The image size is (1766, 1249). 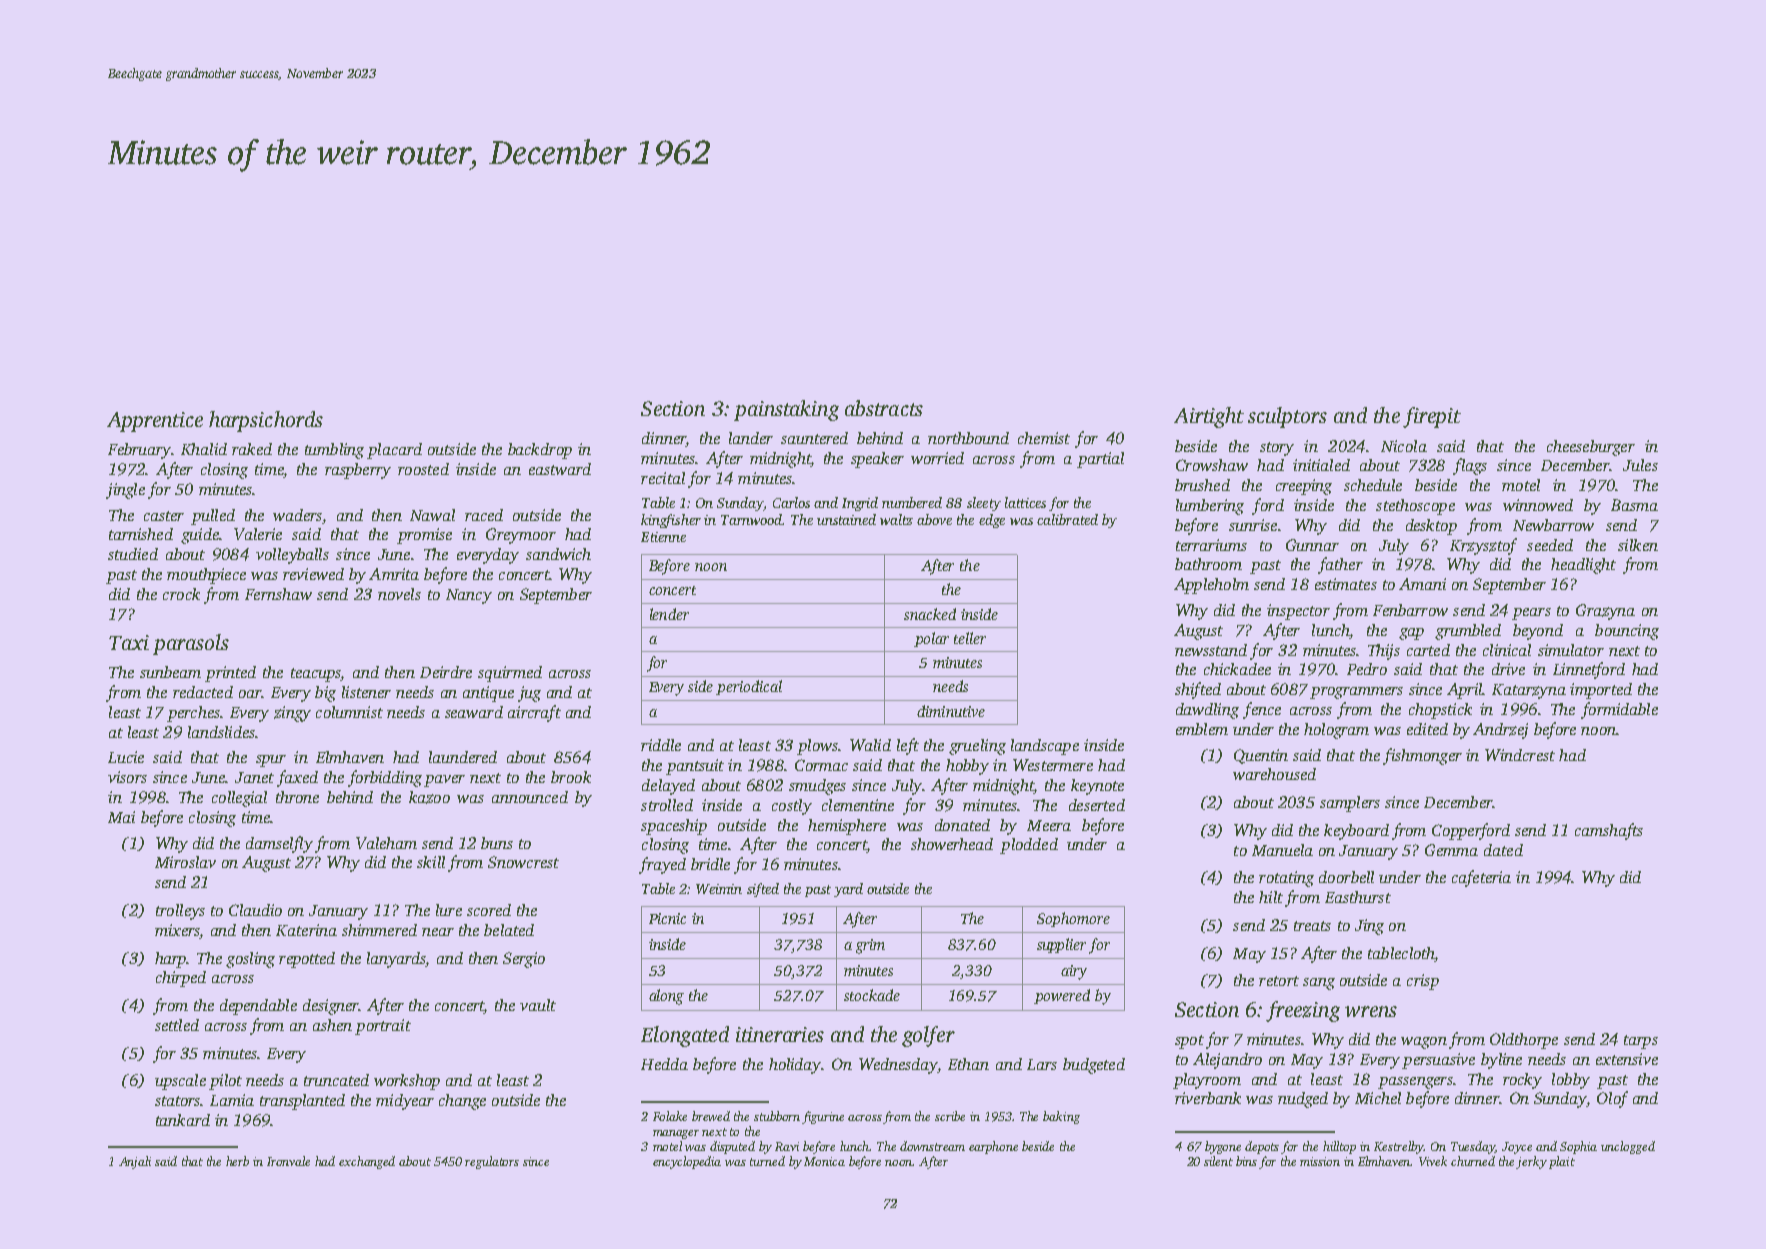 What do you see at coordinates (1378, 1098) in the page?
I see `Michel` at bounding box center [1378, 1098].
